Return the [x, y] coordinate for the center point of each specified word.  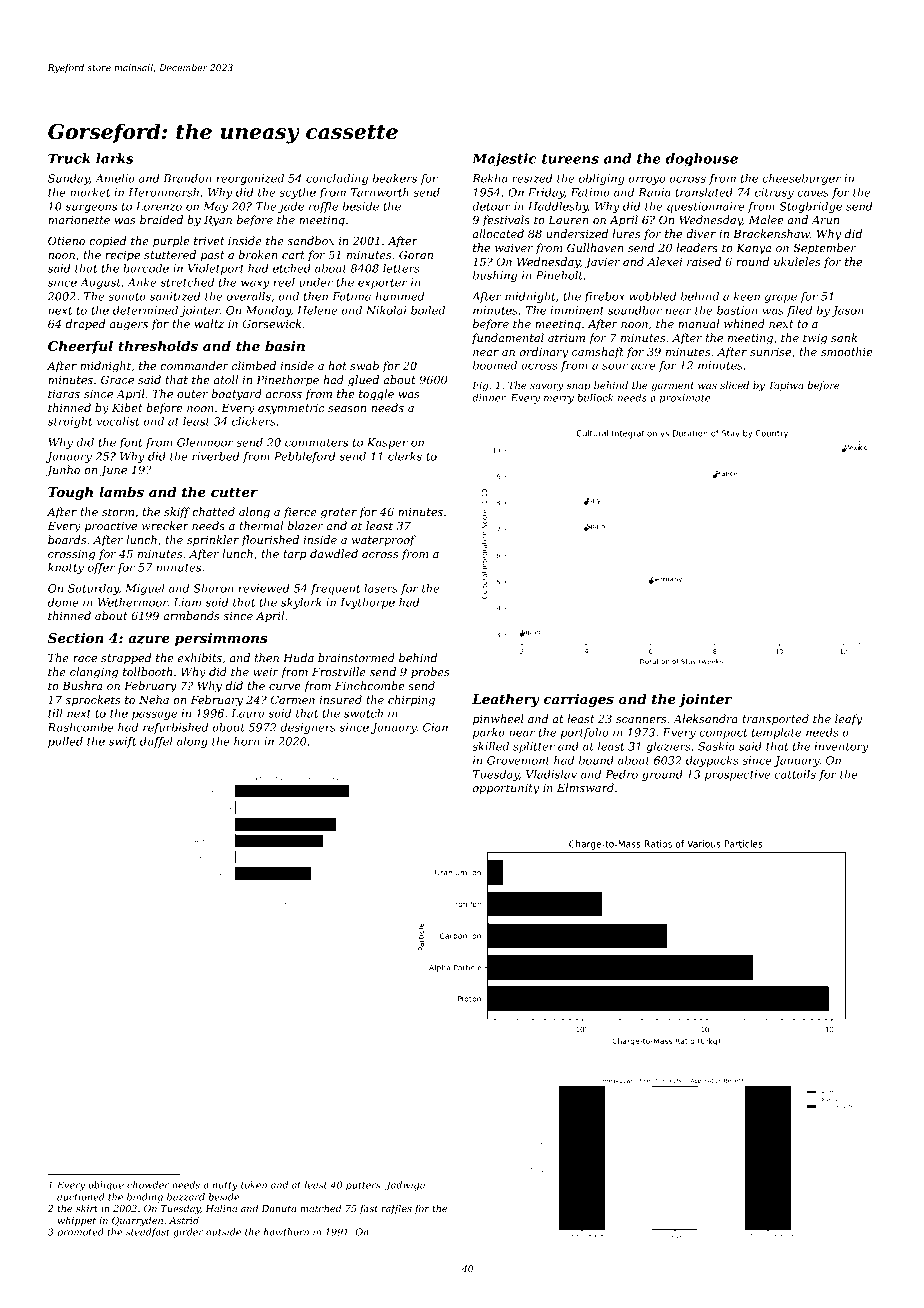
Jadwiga [405, 1186]
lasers [381, 588]
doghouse [702, 160]
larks [115, 158]
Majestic [504, 160]
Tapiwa [785, 386]
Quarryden [137, 1221]
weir [266, 672]
